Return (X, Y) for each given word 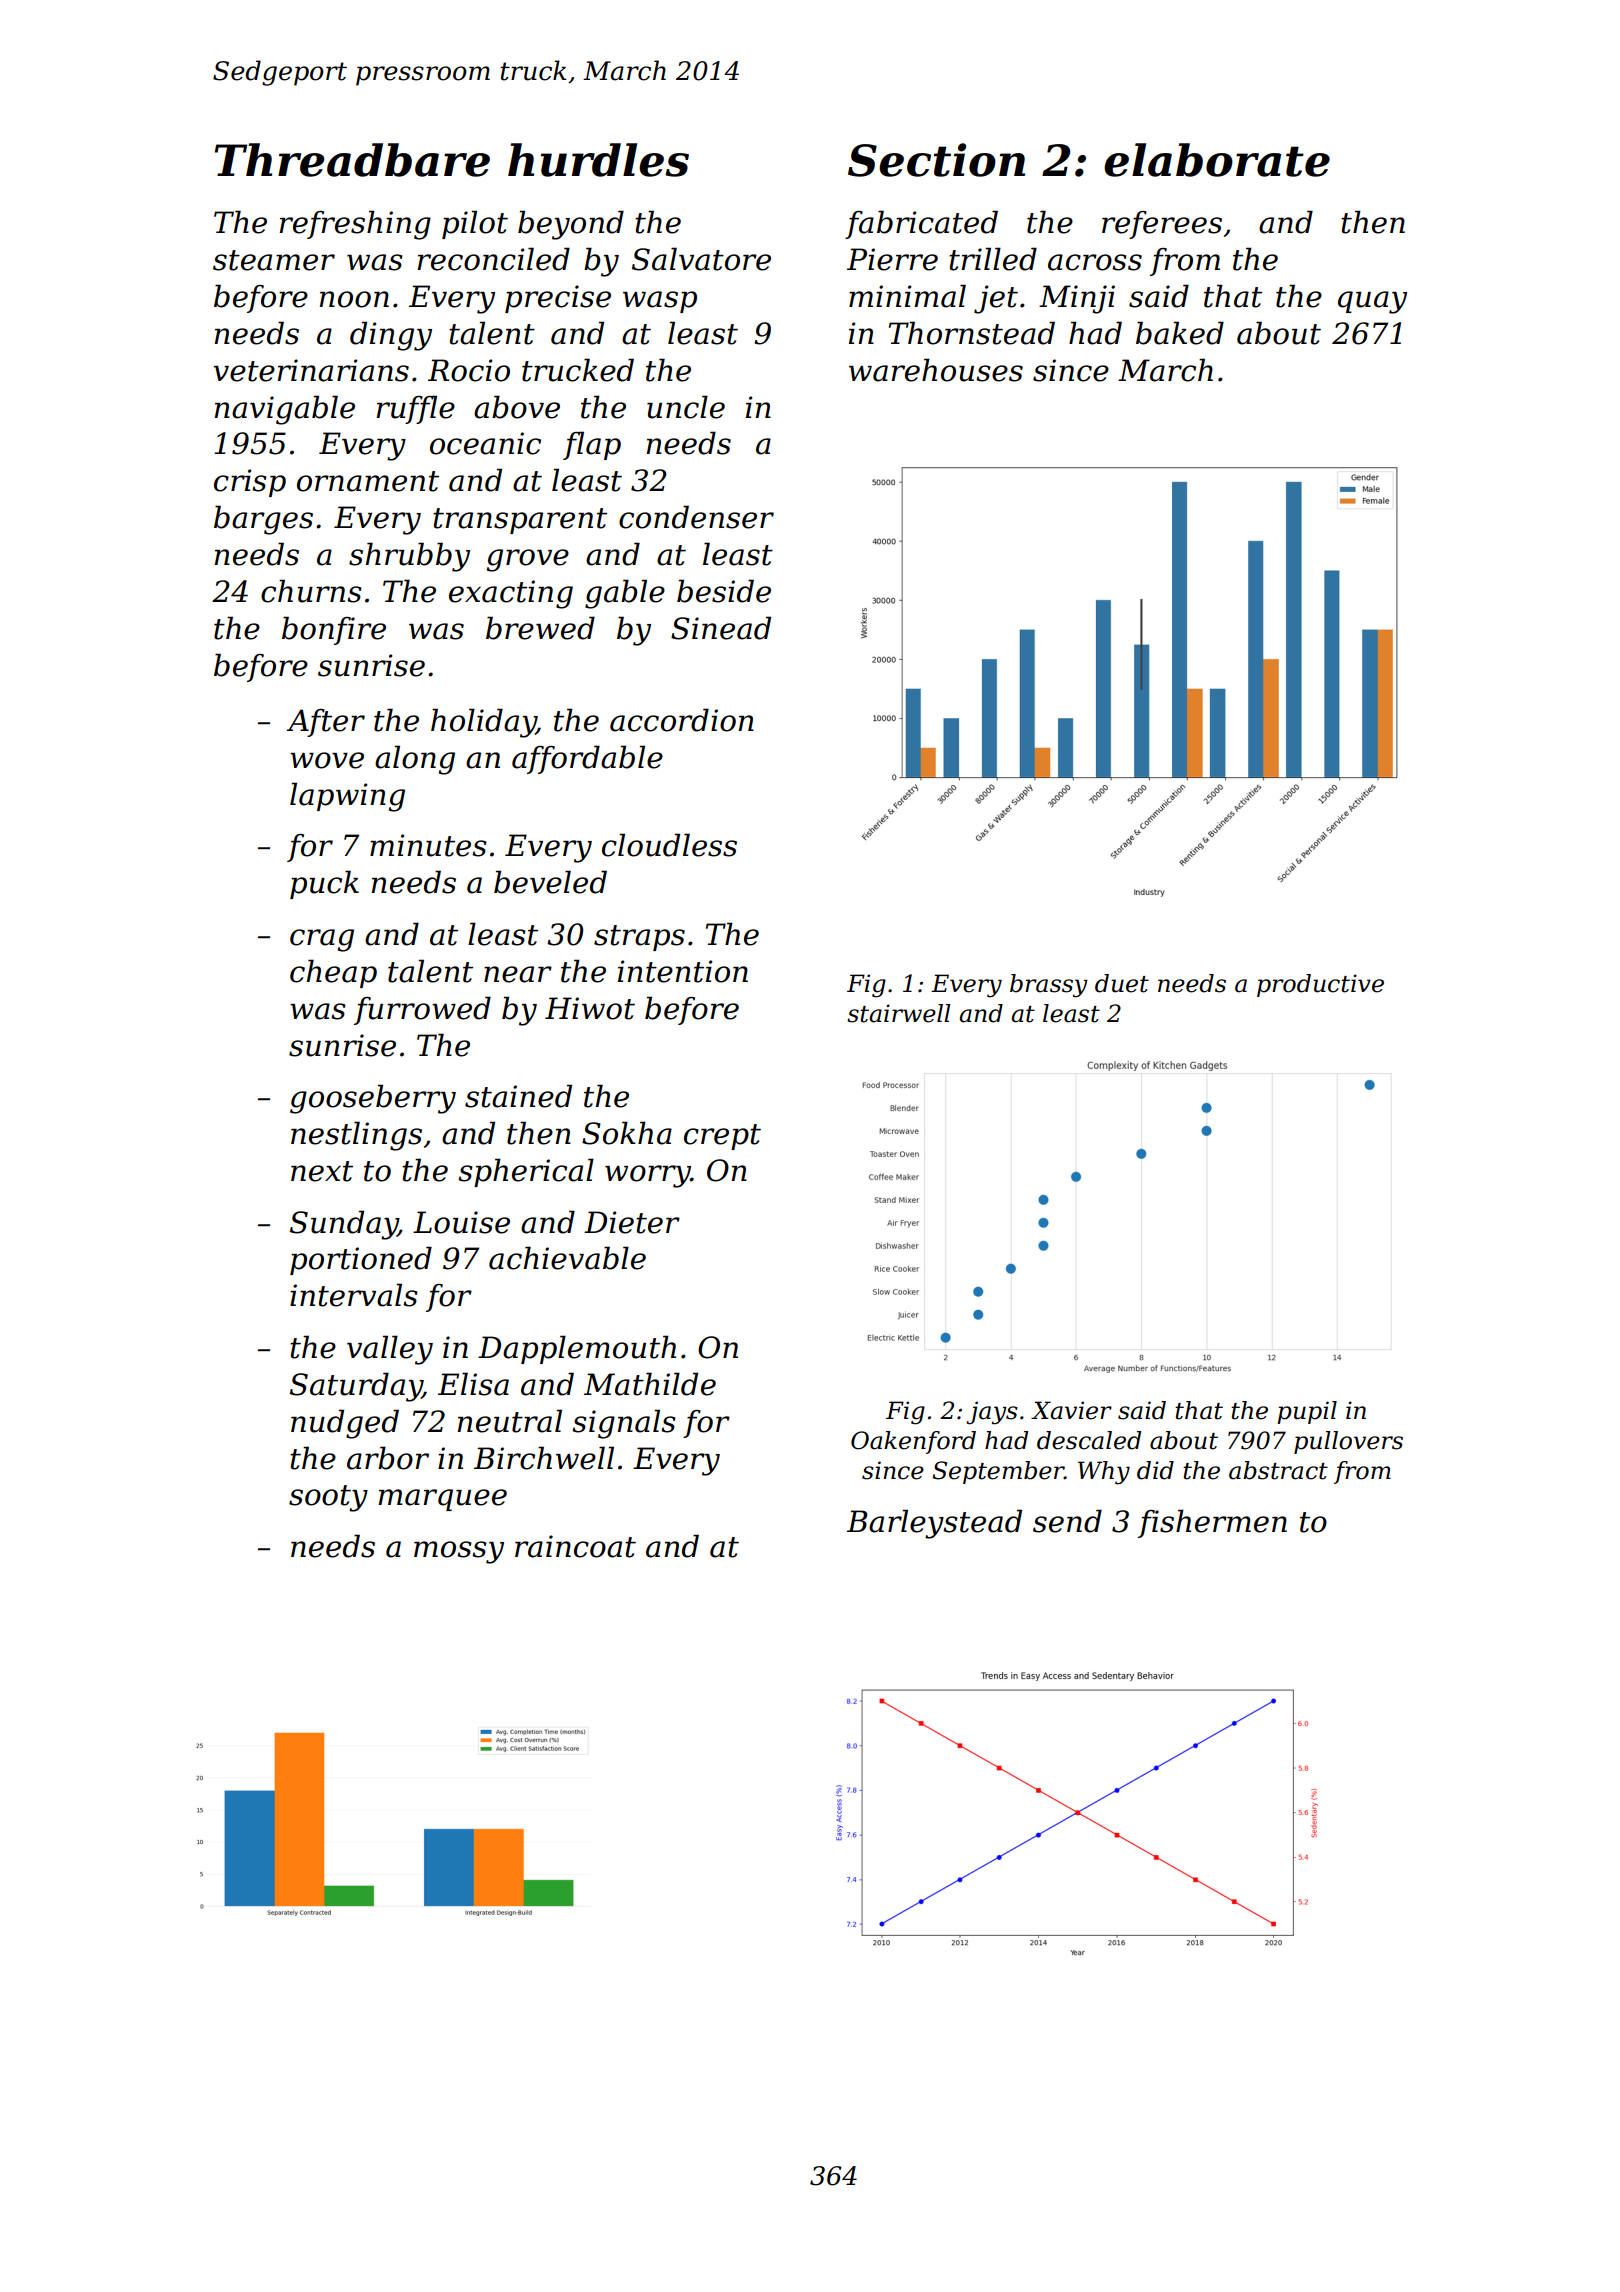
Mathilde (650, 1384)
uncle (686, 407)
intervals (354, 1295)
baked (1180, 333)
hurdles (598, 160)
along (415, 760)
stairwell (899, 1013)
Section (936, 160)
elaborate (1217, 160)
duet (1122, 983)
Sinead (721, 628)
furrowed (422, 1010)
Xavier (1071, 1410)
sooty (328, 1498)
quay (1372, 302)
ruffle (415, 409)
